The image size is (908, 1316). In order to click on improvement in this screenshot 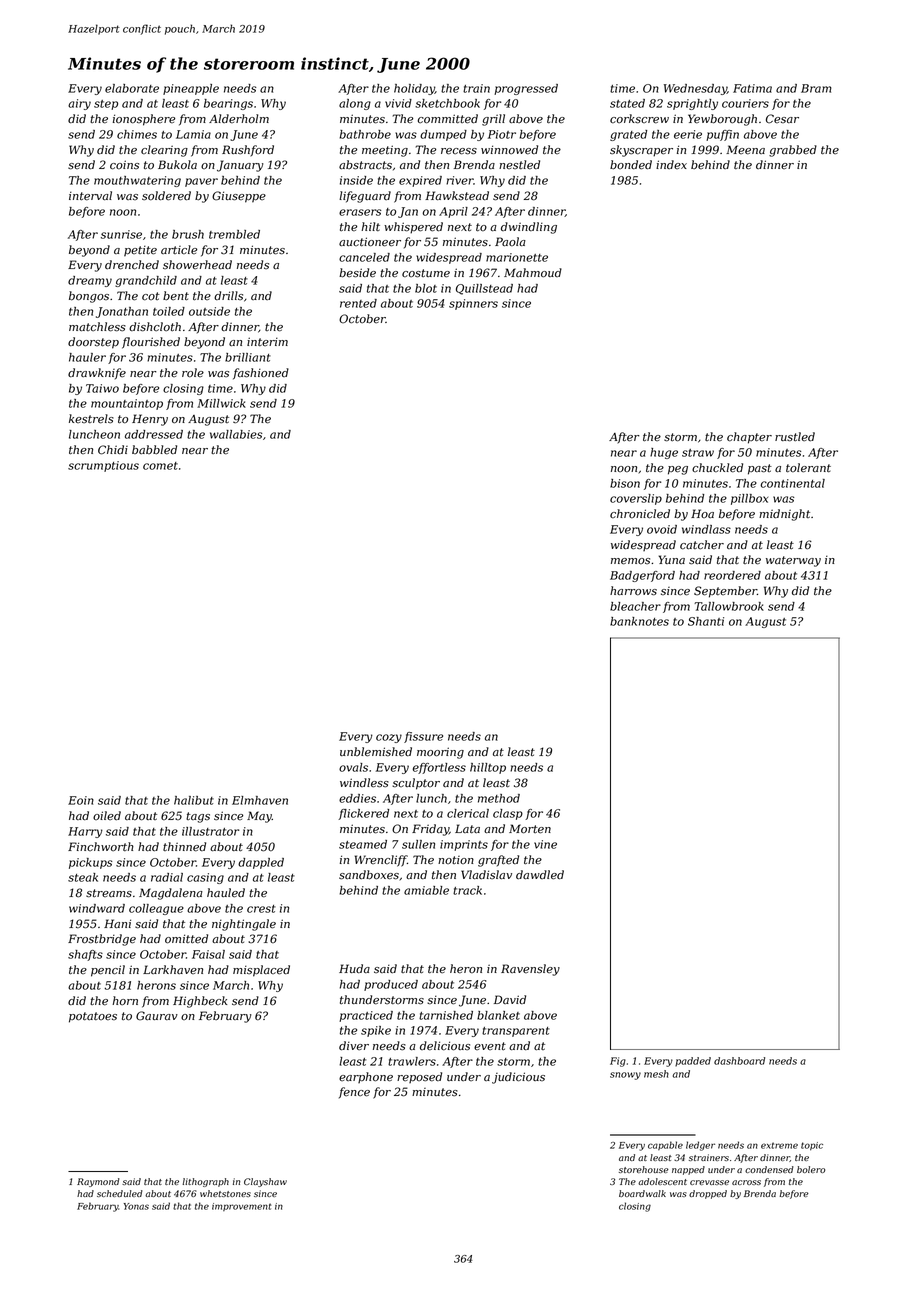, I will do `click(241, 1207)`.
